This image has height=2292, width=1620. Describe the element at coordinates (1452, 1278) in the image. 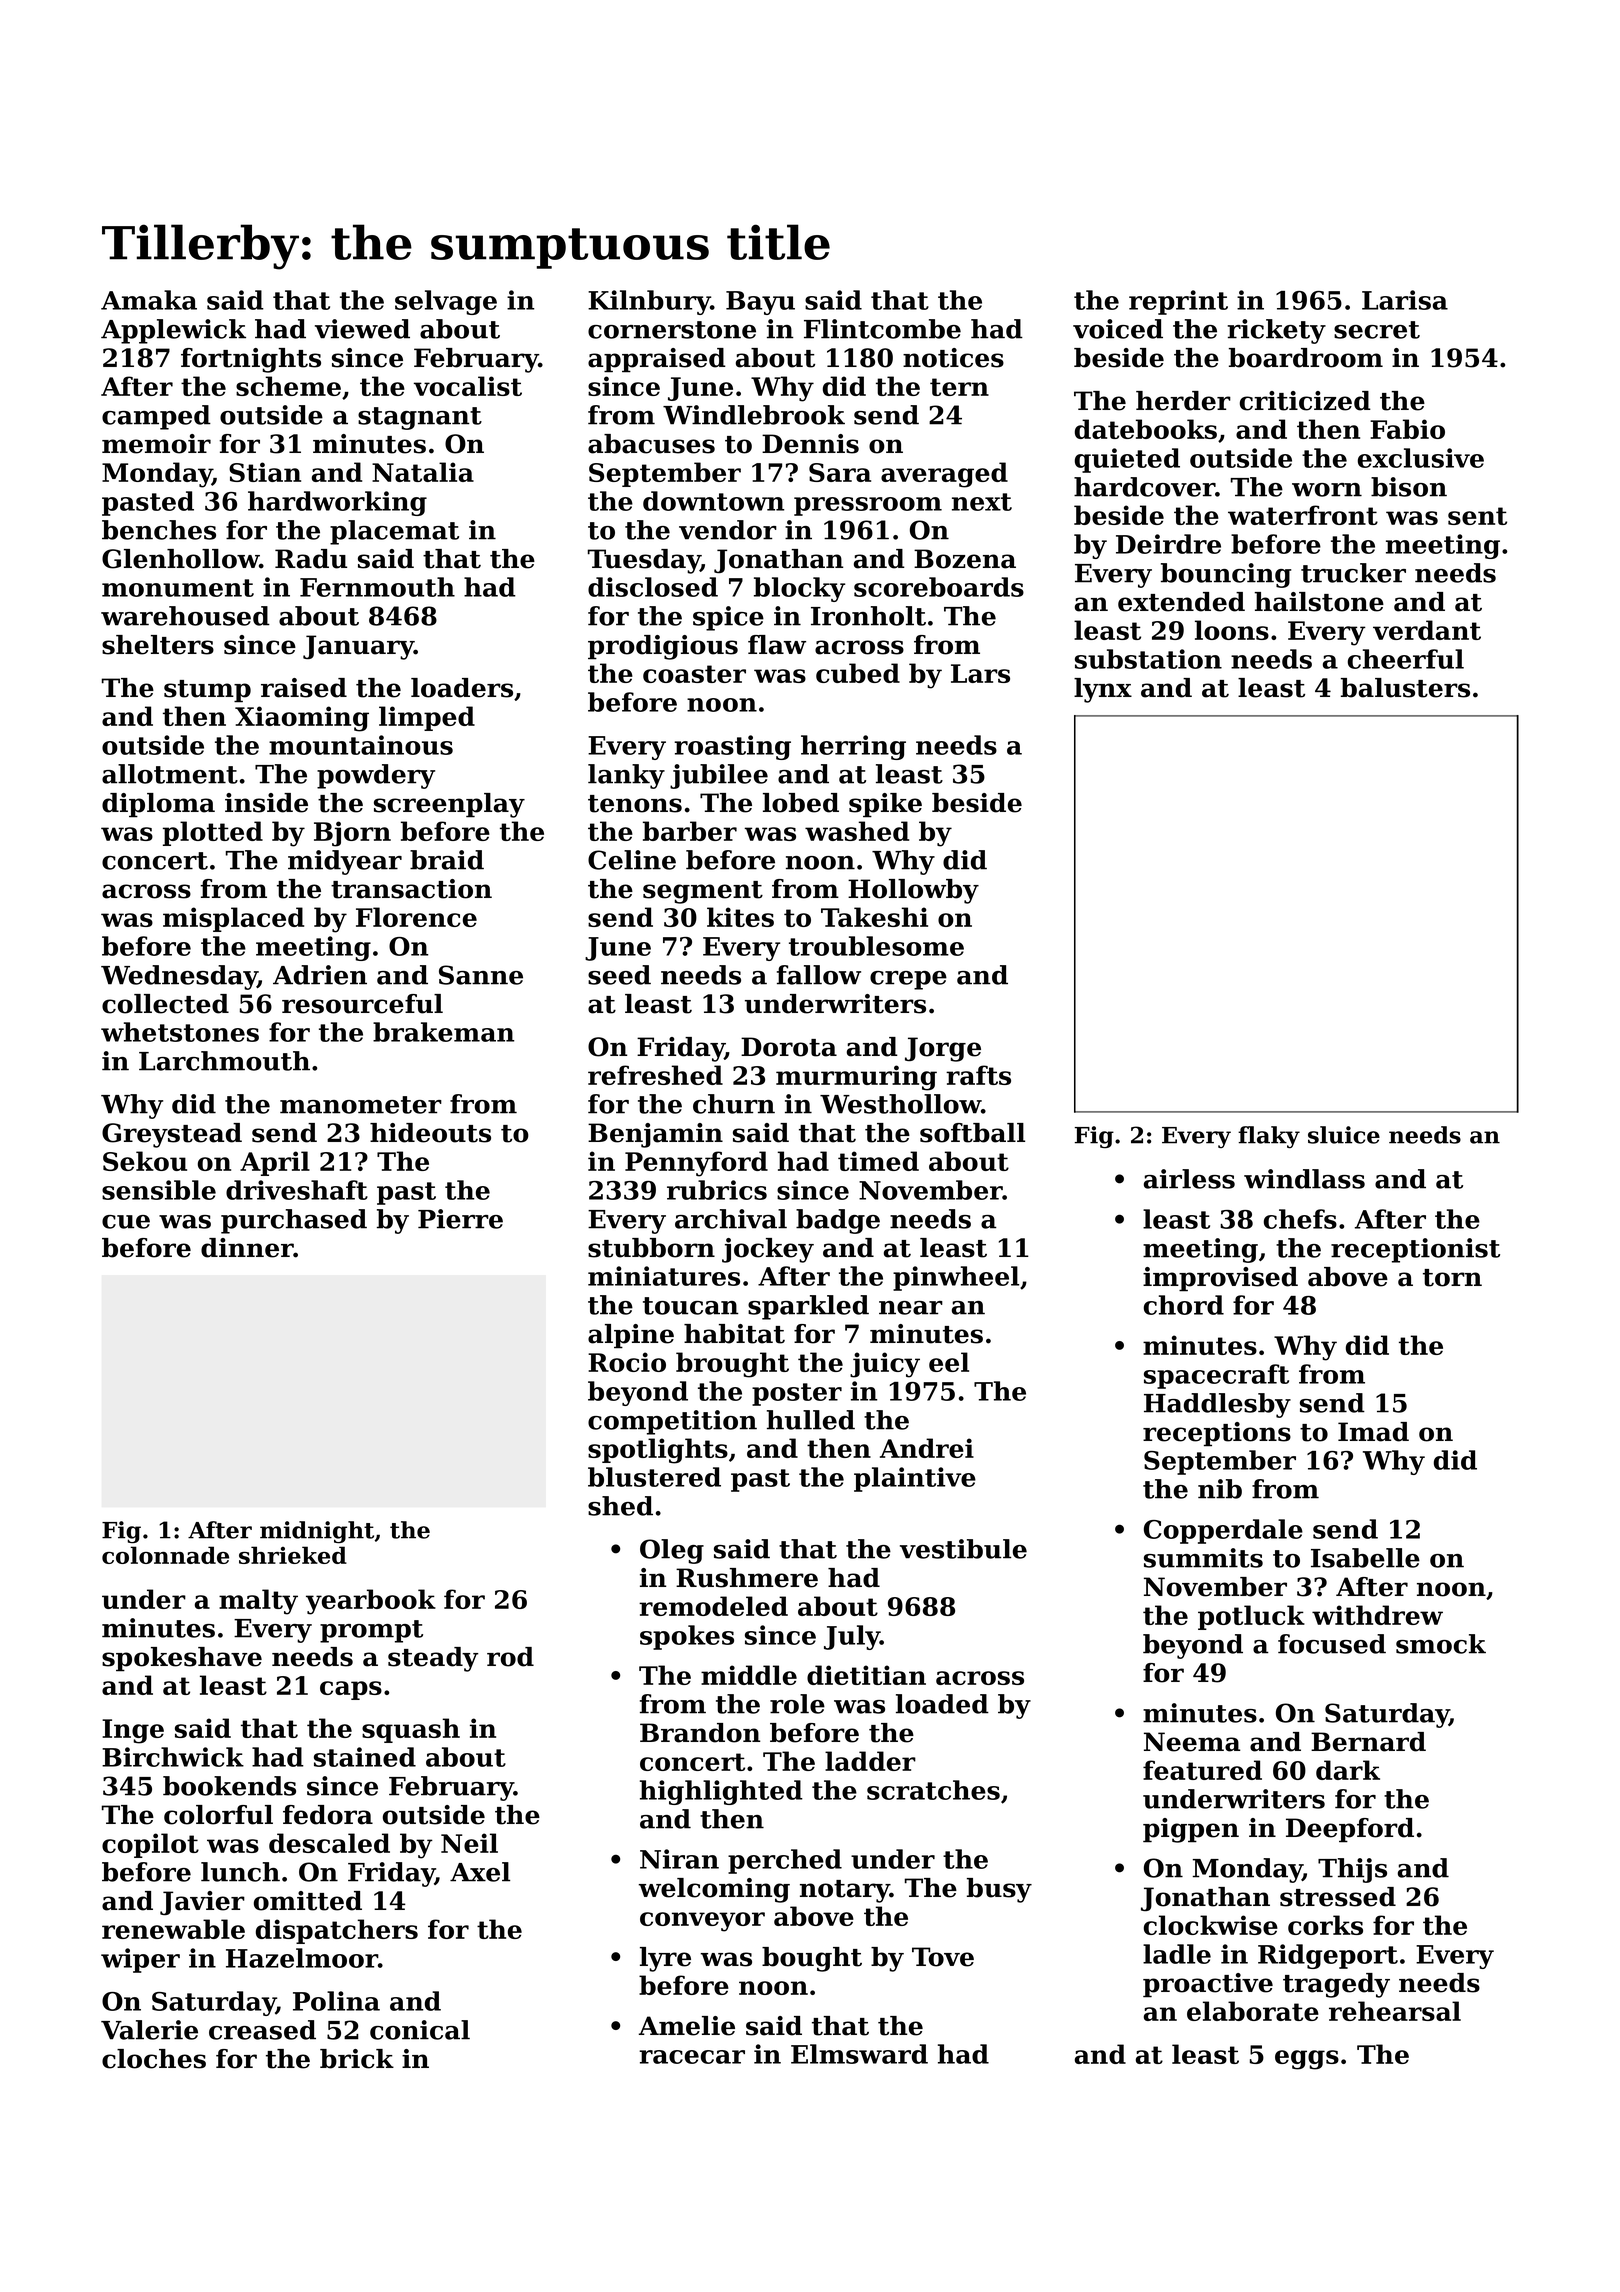

I see `torn` at that location.
